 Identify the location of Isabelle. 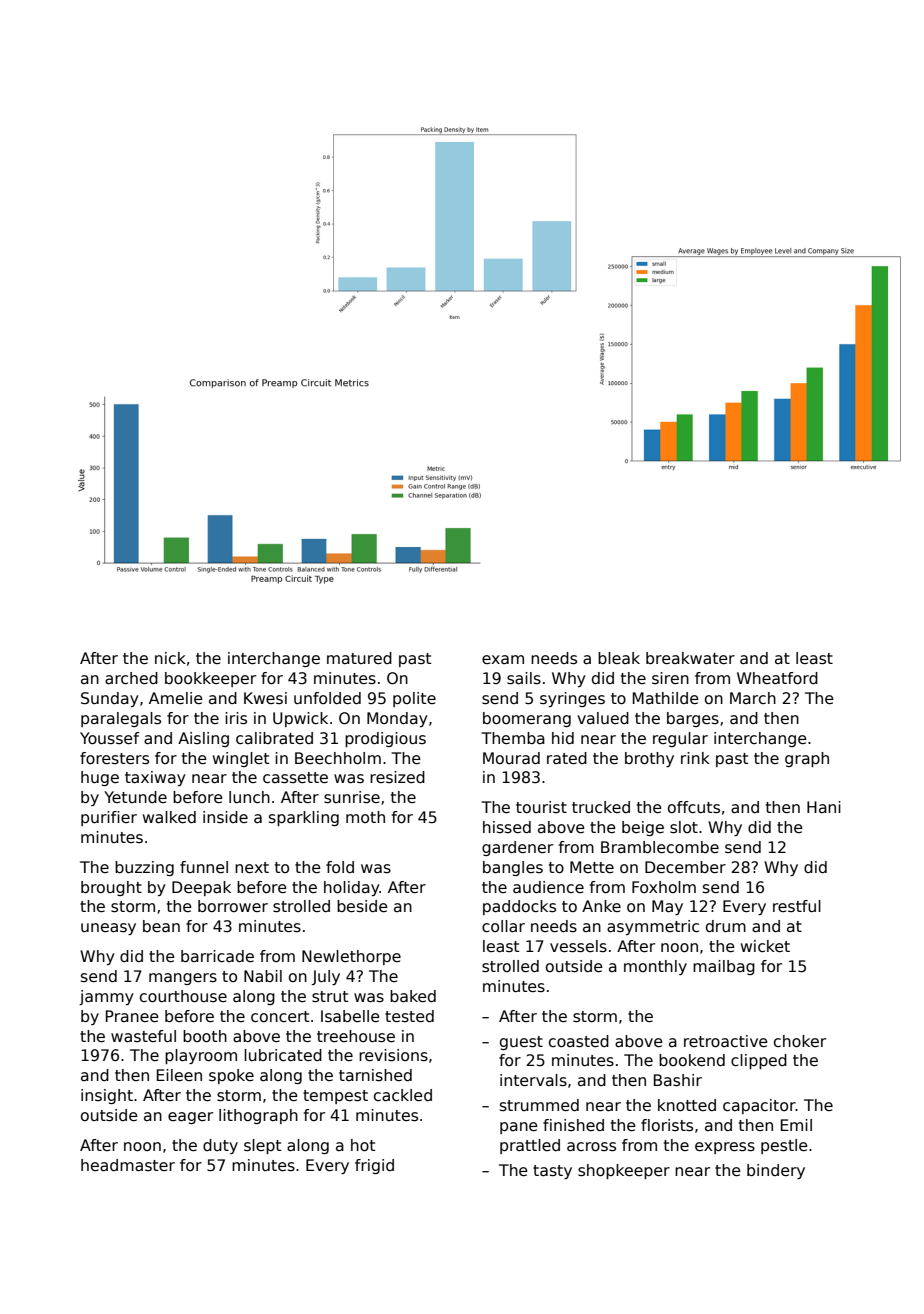
(350, 1016).
